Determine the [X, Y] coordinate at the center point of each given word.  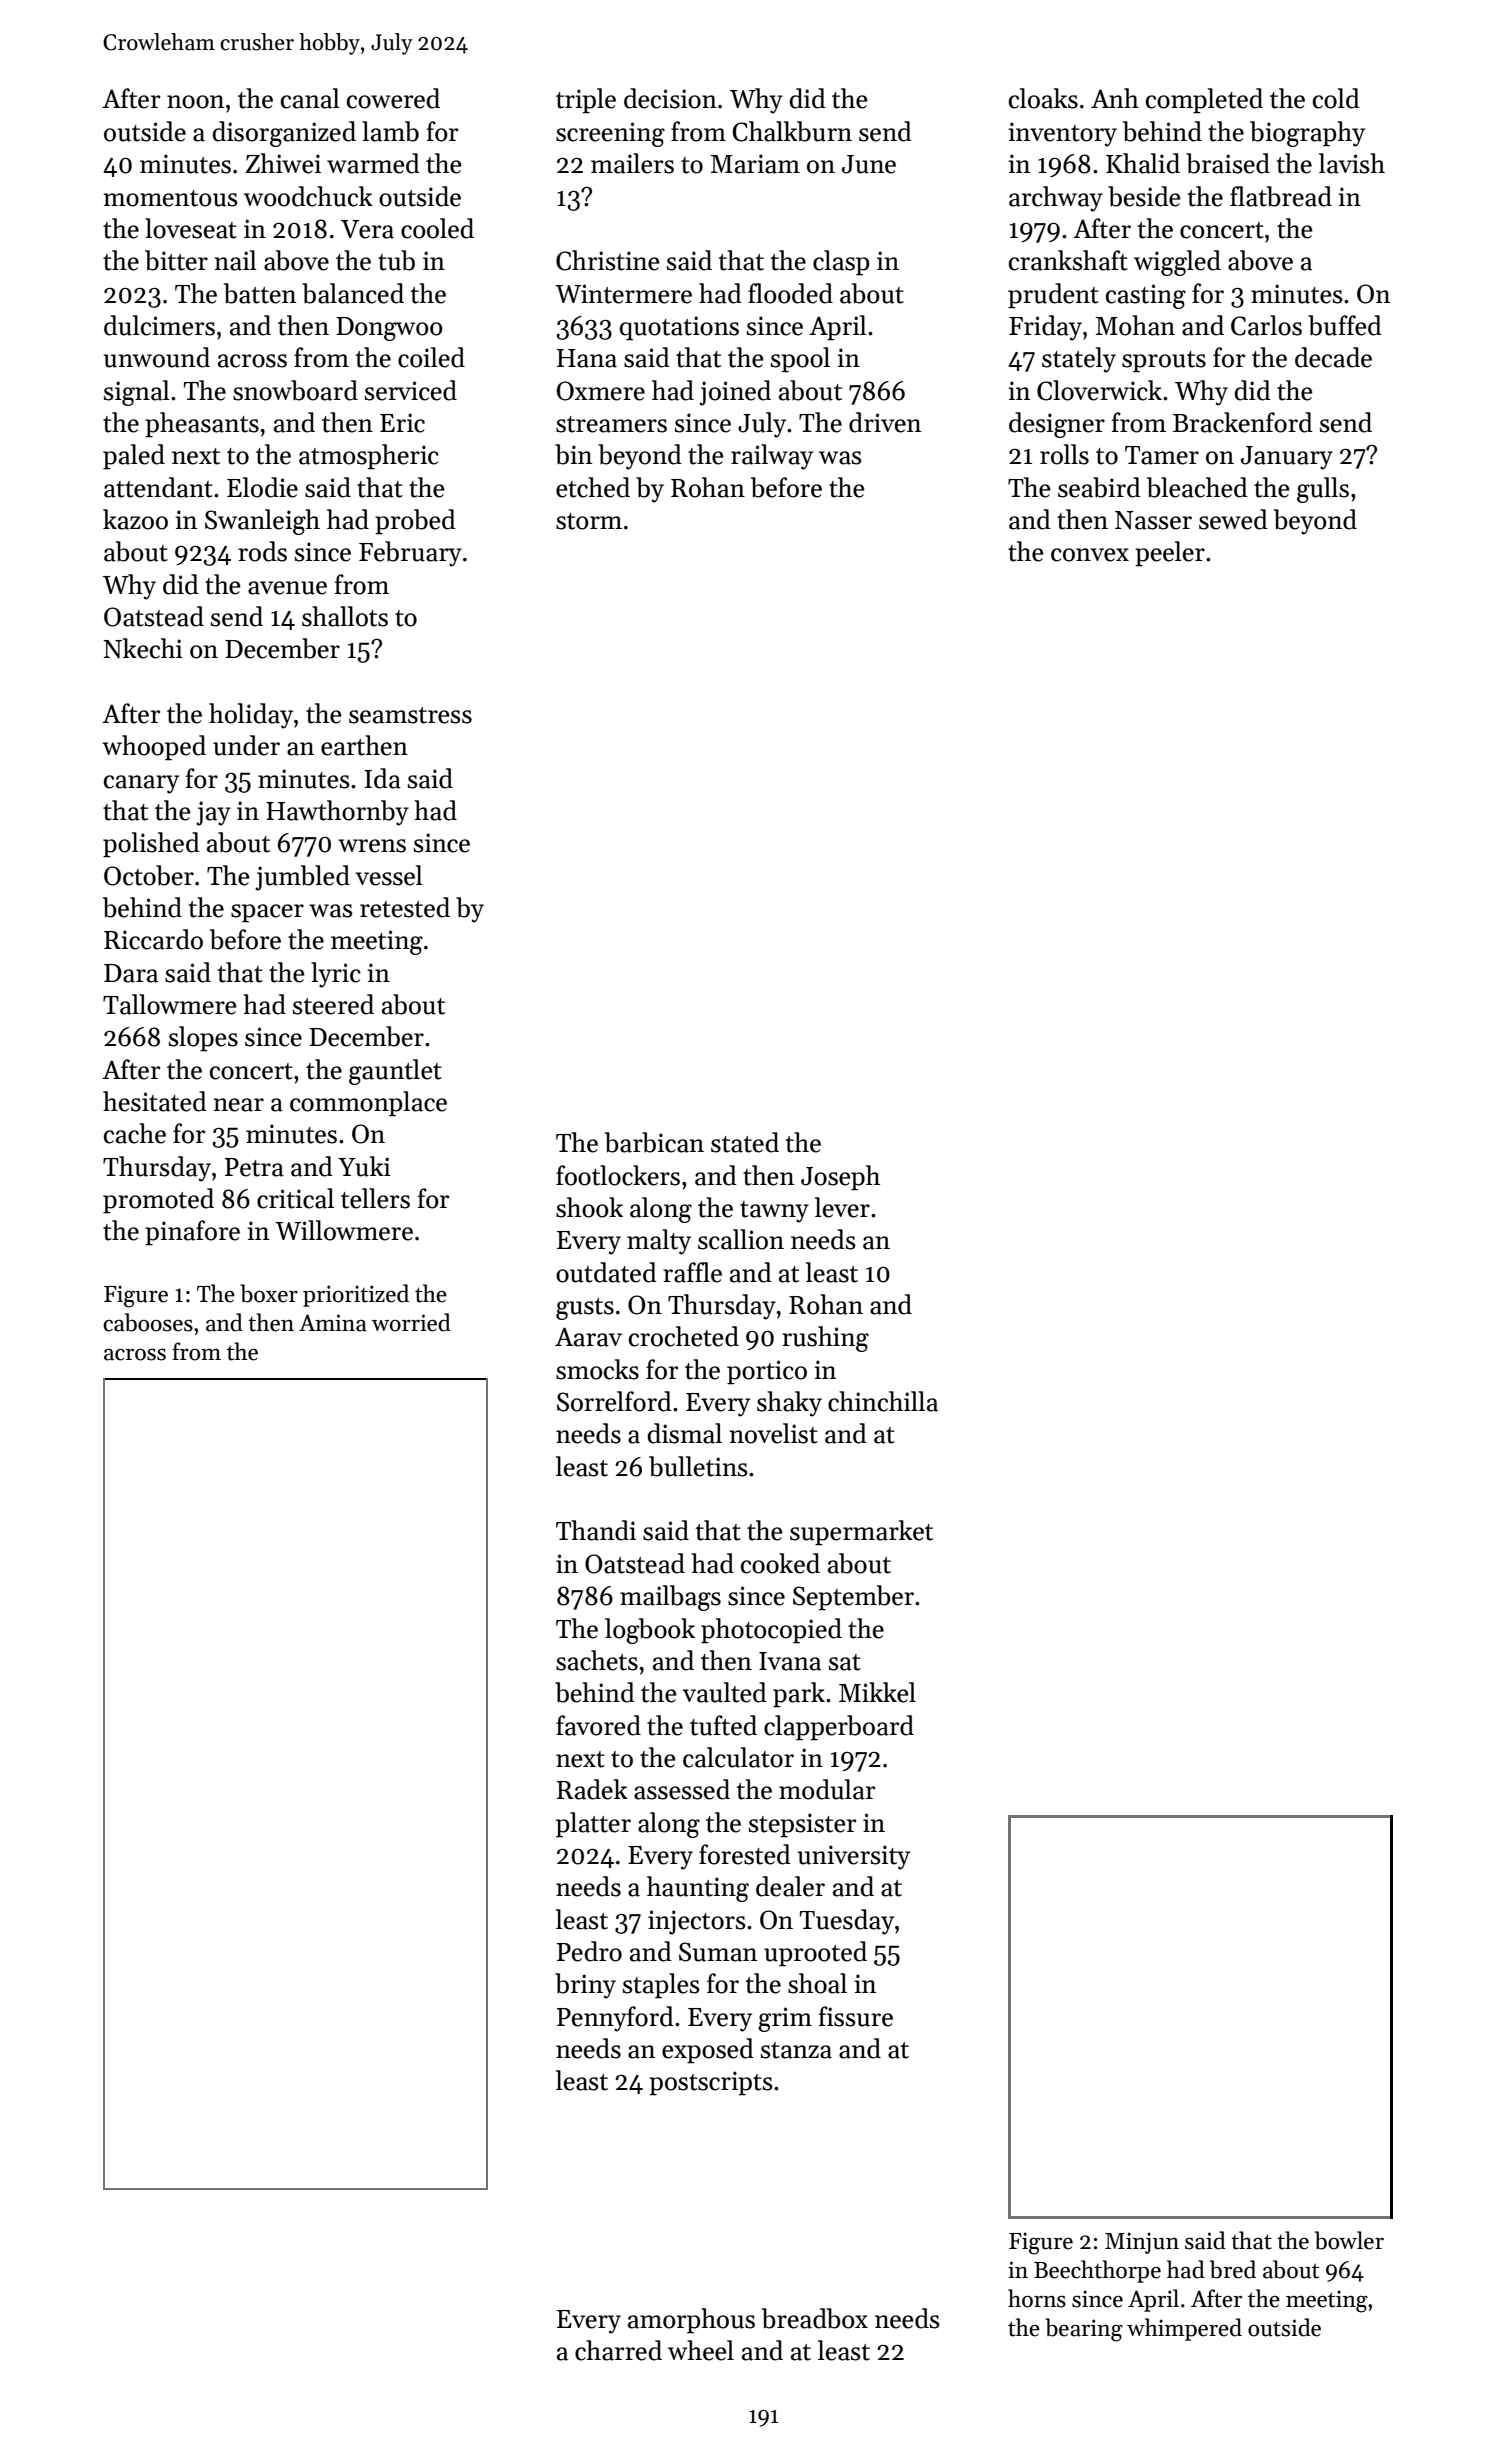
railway [772, 457]
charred [618, 2350]
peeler [1170, 554]
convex [1090, 555]
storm [589, 521]
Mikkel [877, 1692]
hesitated [155, 1101]
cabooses [148, 1322]
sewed [1233, 519]
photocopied [771, 1631]
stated [745, 1142]
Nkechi [143, 648]
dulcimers [159, 325]
